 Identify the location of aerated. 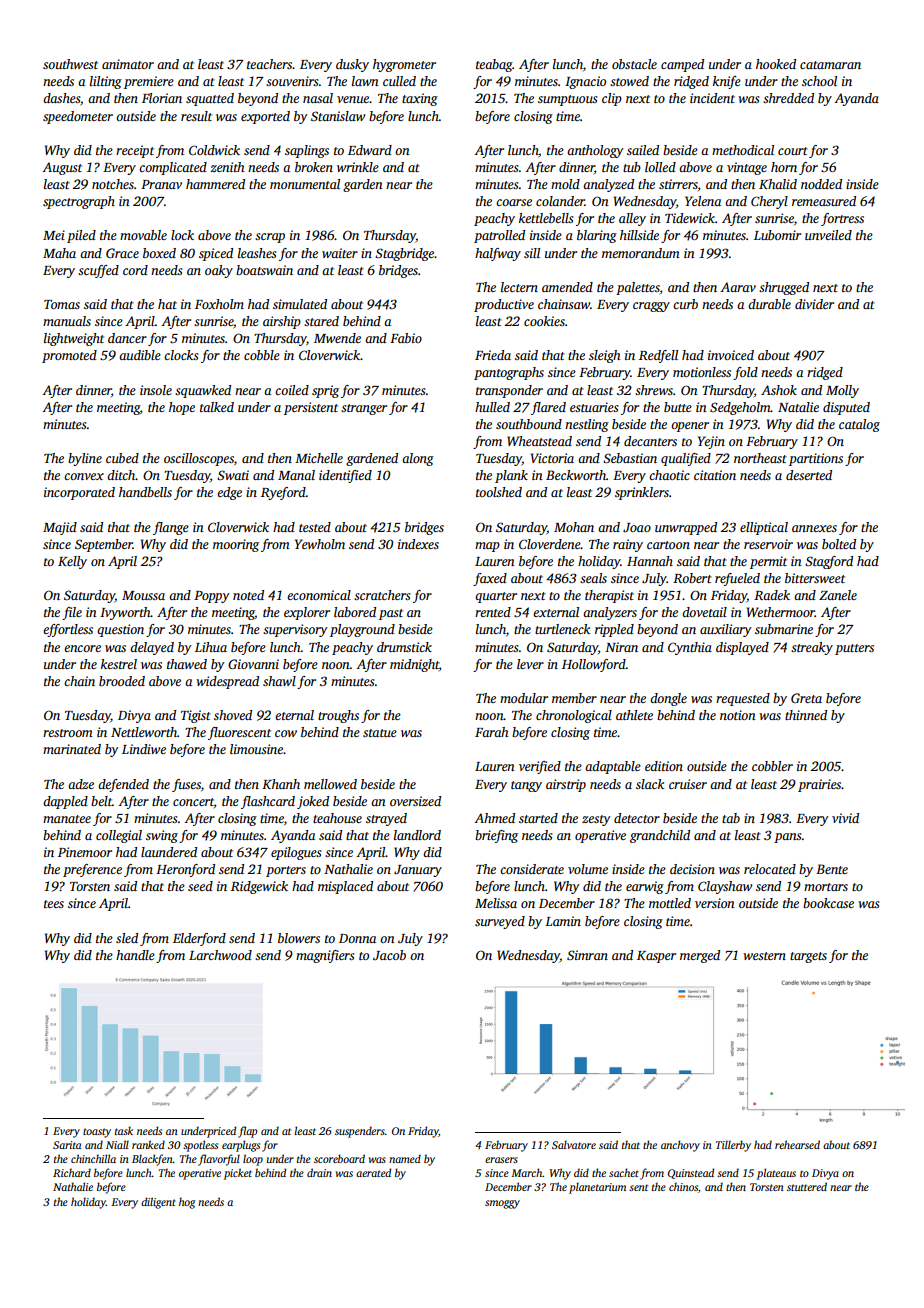
(373, 1172).
